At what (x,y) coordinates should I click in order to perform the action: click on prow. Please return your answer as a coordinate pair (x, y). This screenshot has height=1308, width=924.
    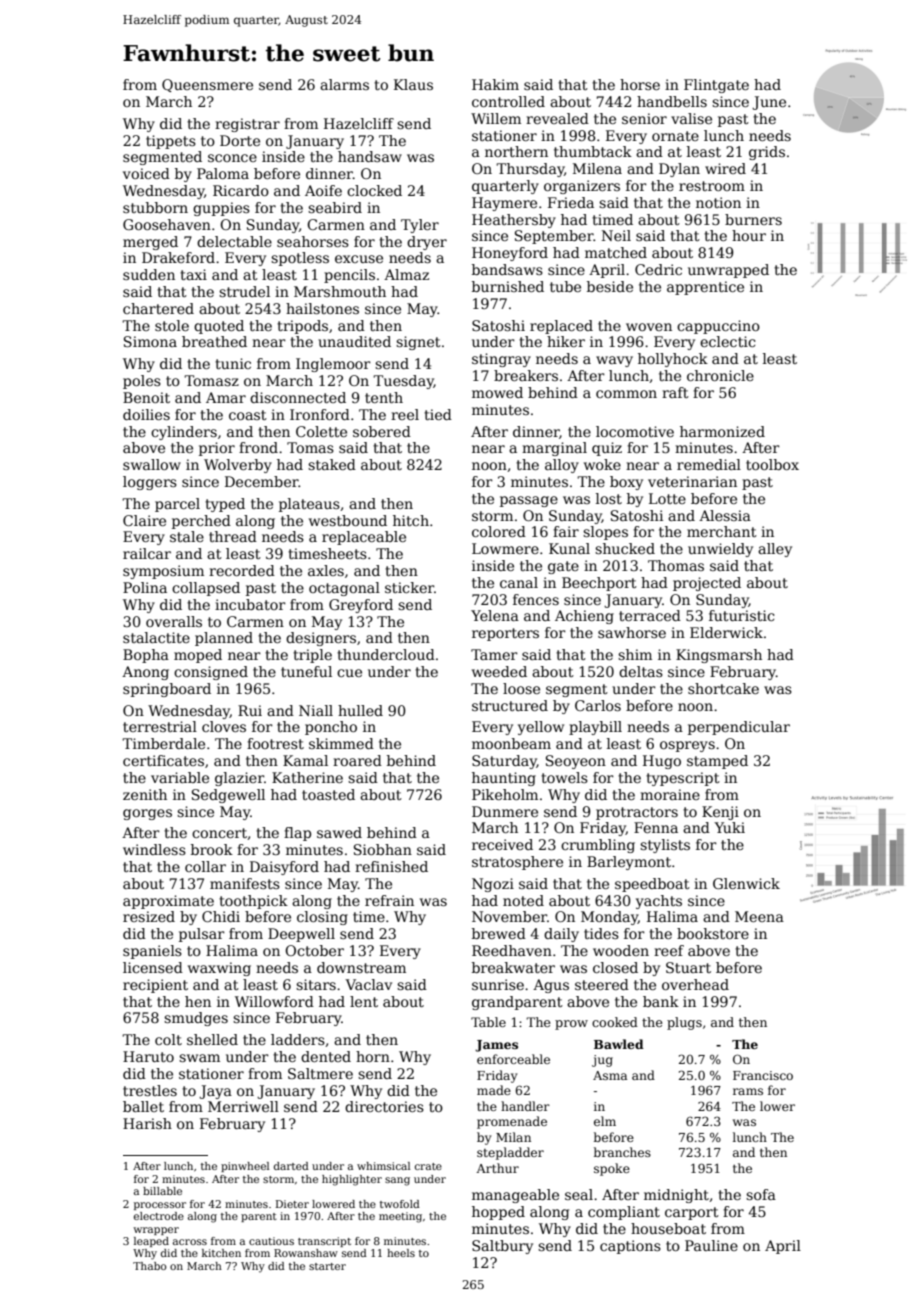
    Looking at the image, I should click on (571, 1025).
